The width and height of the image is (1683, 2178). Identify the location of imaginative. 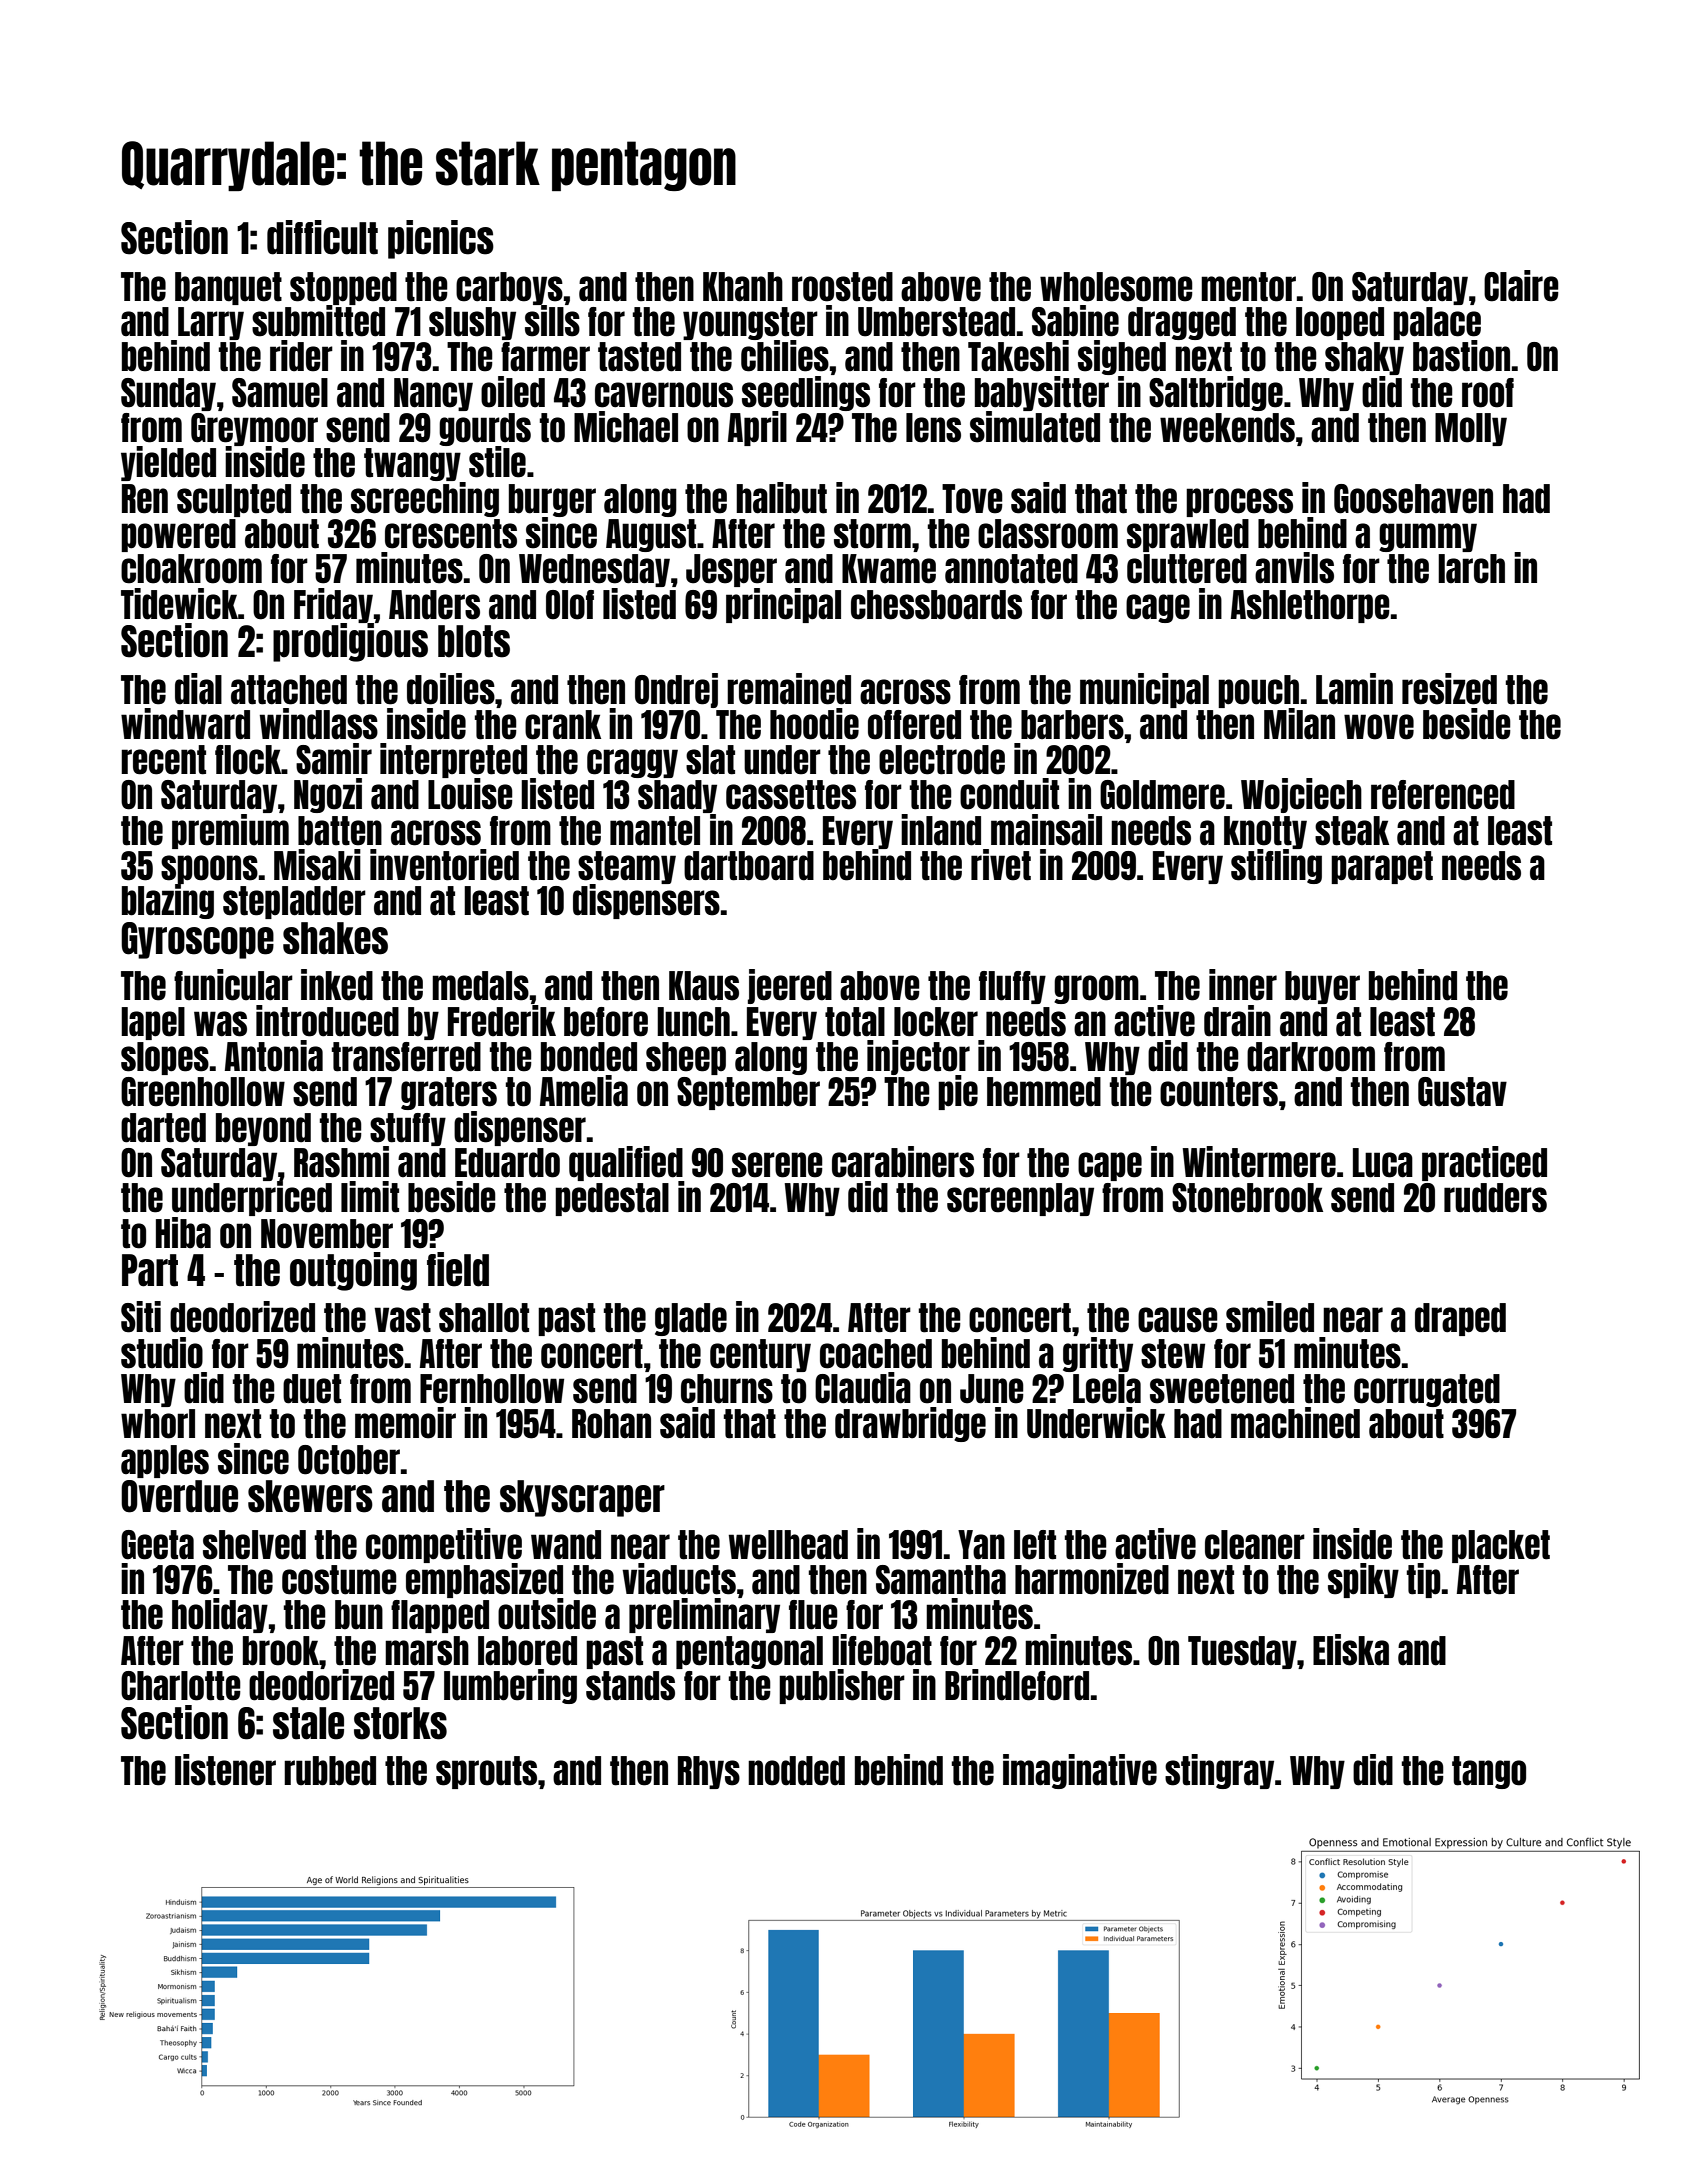
(1080, 1771).
